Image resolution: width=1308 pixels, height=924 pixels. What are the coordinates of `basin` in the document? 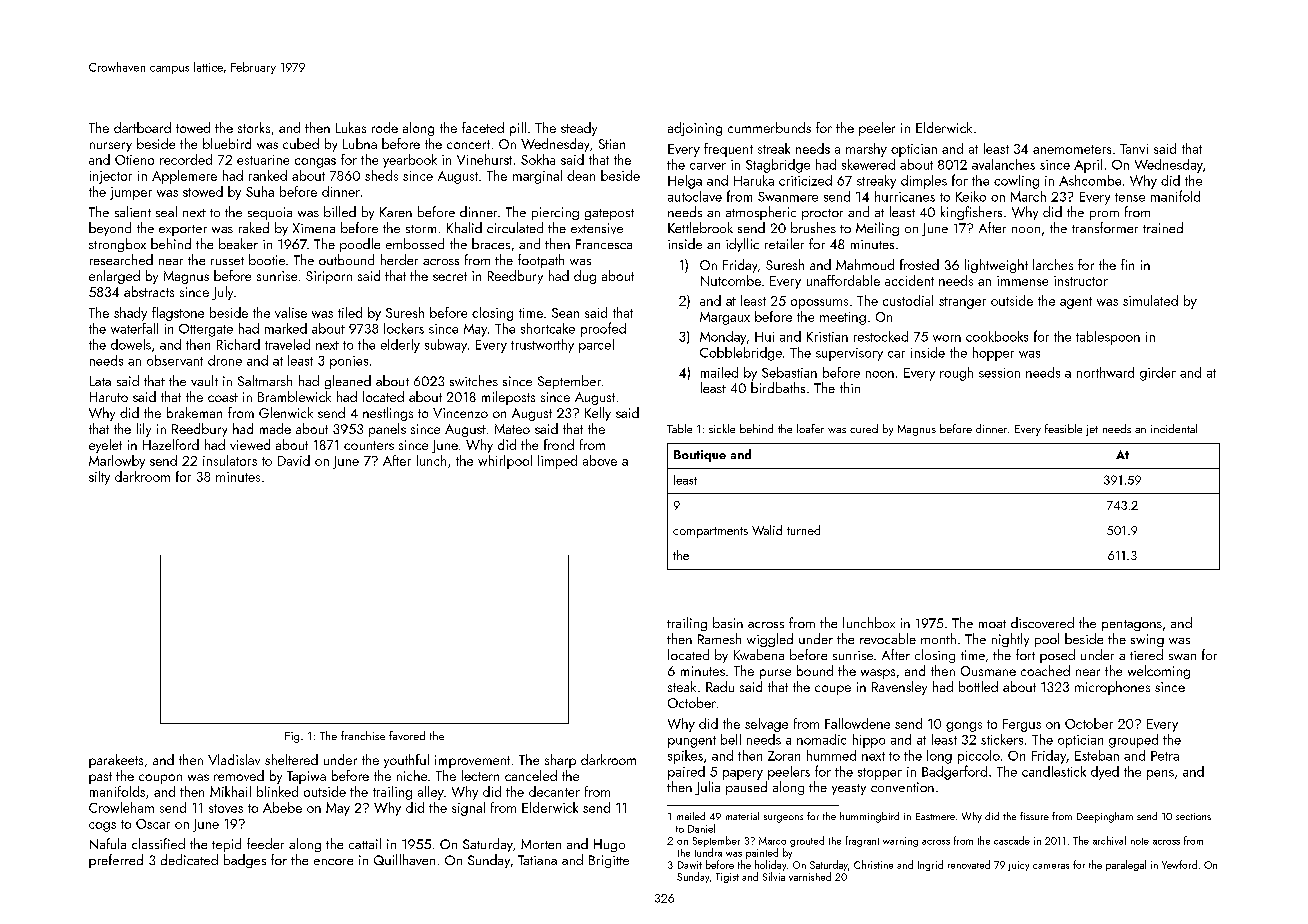 It's located at (728, 622).
